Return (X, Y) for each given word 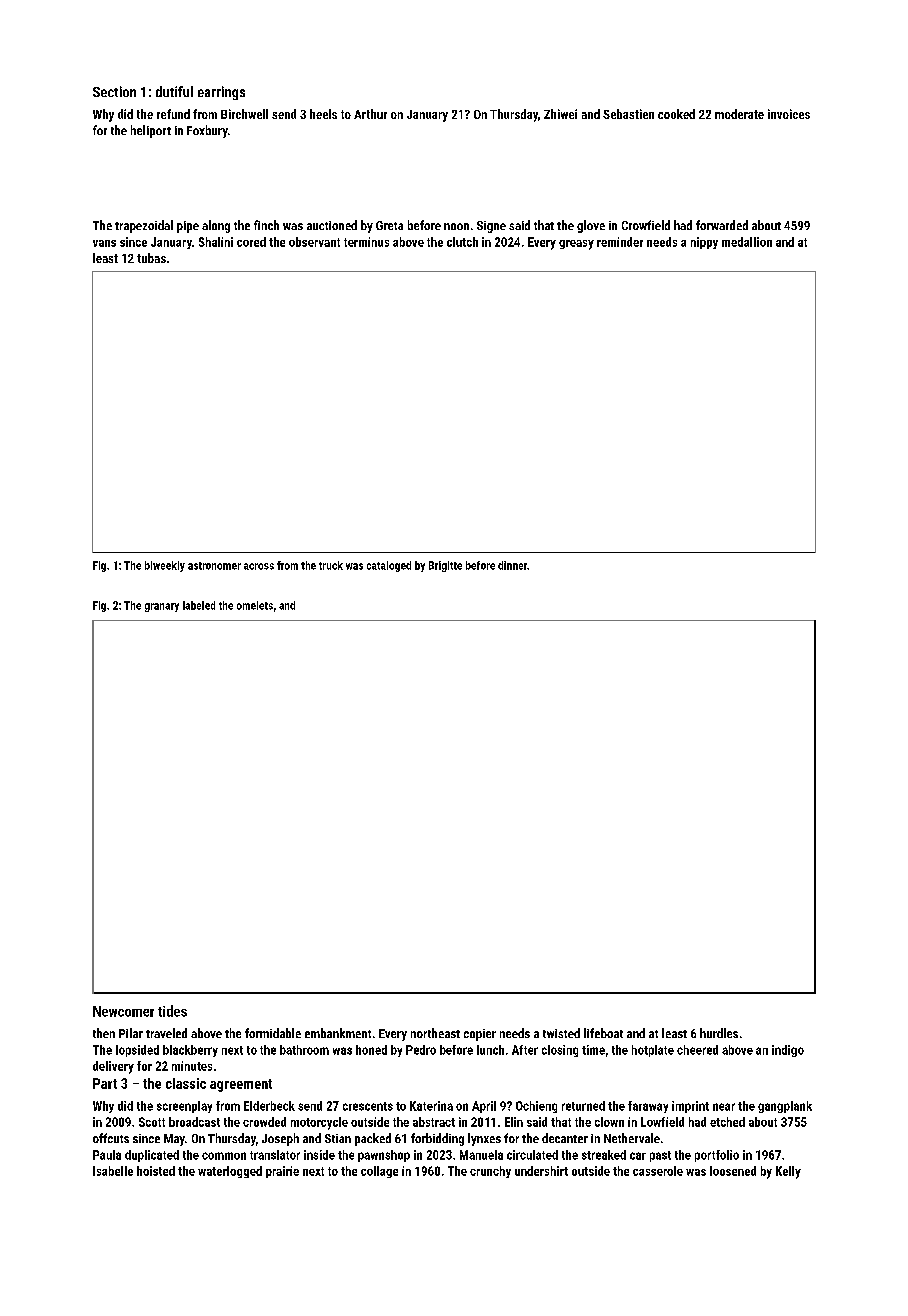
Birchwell (244, 114)
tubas (151, 258)
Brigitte (445, 566)
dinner (512, 565)
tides (172, 1011)
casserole (658, 1171)
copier (480, 1035)
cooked (676, 114)
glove (591, 226)
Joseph (280, 1139)
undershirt (541, 1171)
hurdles (719, 1033)
